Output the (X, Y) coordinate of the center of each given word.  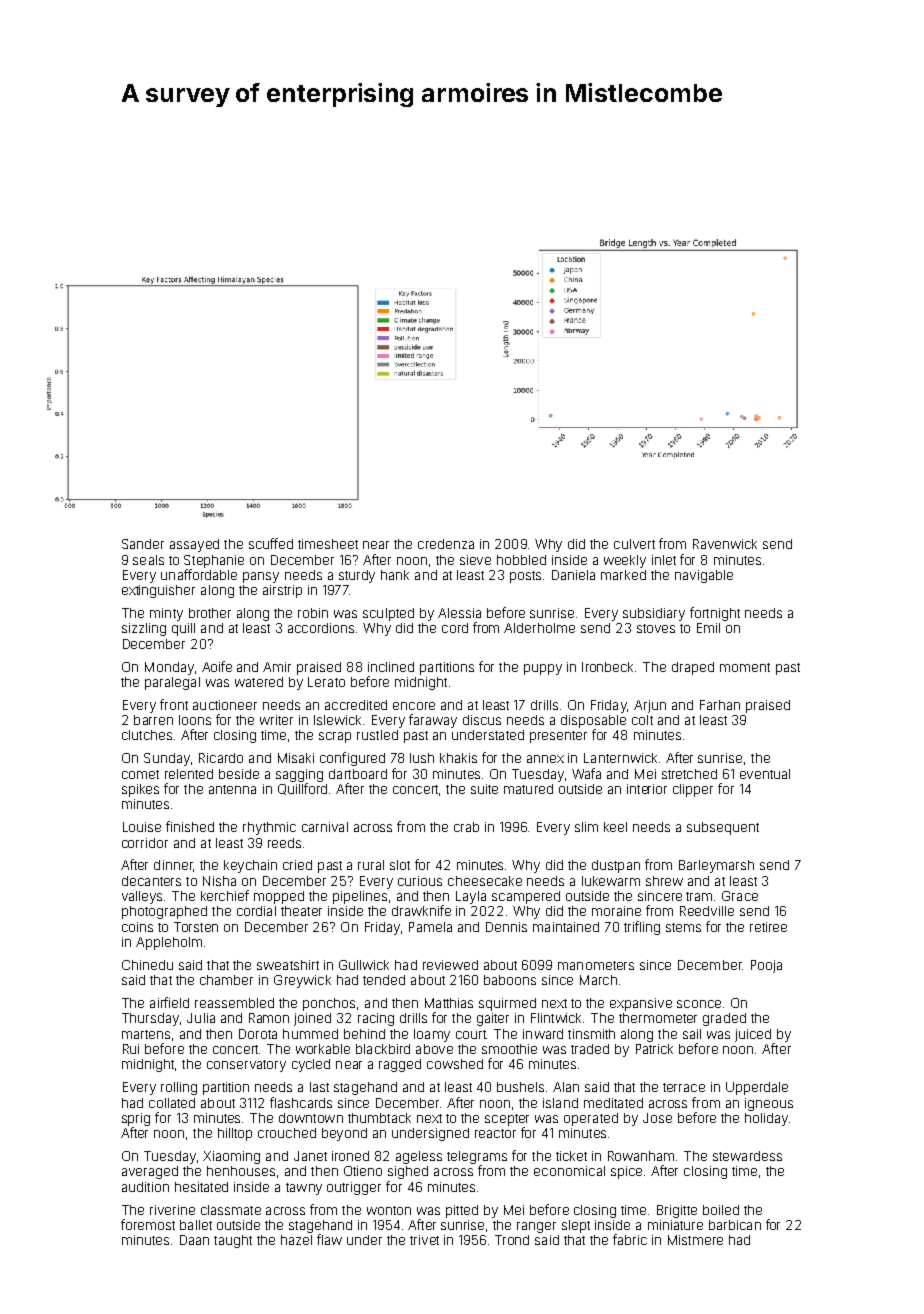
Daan (194, 1240)
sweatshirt (288, 965)
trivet (424, 1240)
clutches (147, 735)
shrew (664, 881)
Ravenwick (725, 544)
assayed (194, 545)
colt (642, 720)
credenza (446, 544)
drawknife (421, 910)
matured (528, 789)
